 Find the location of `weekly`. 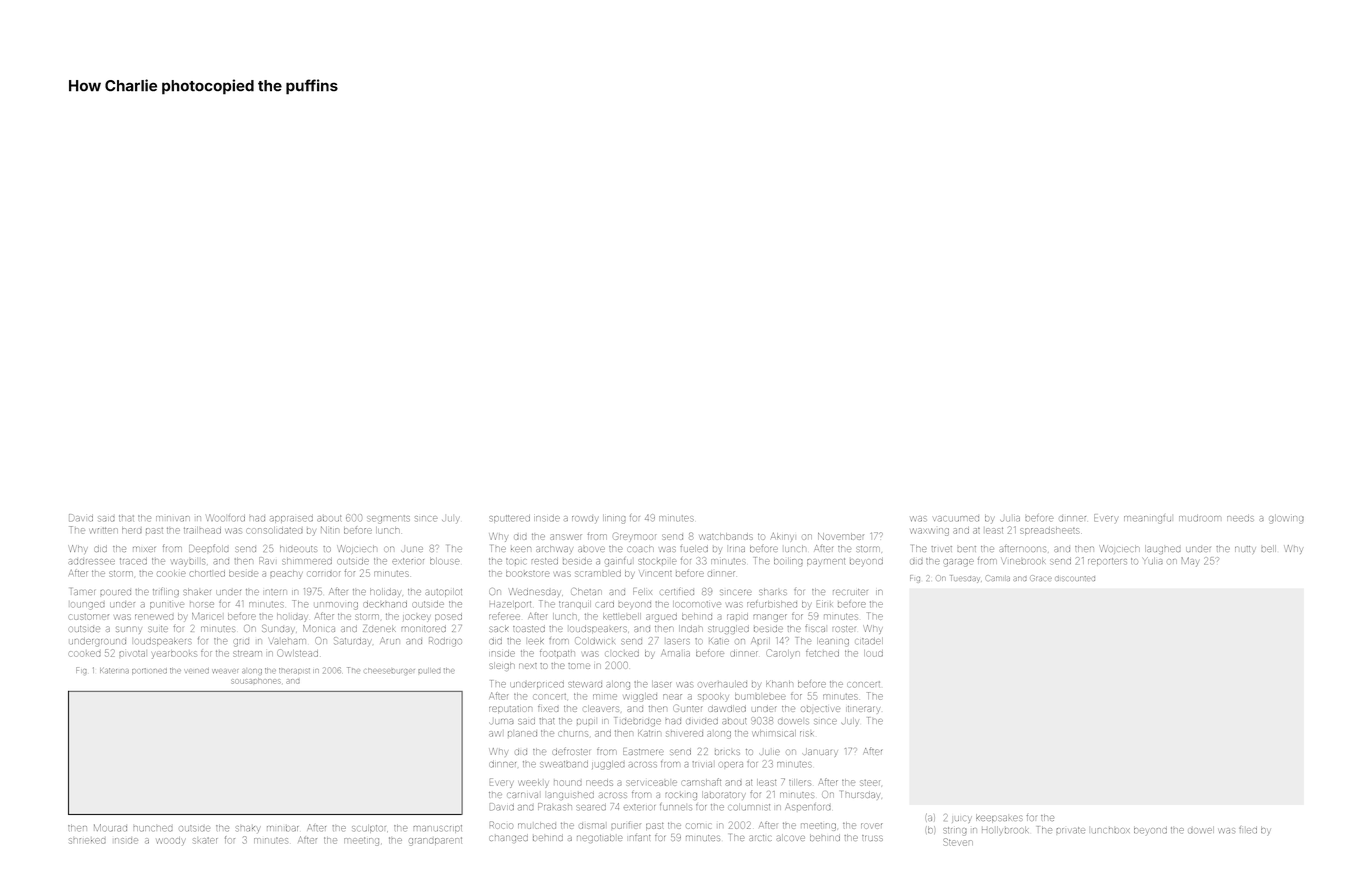

weekly is located at coordinates (533, 783).
